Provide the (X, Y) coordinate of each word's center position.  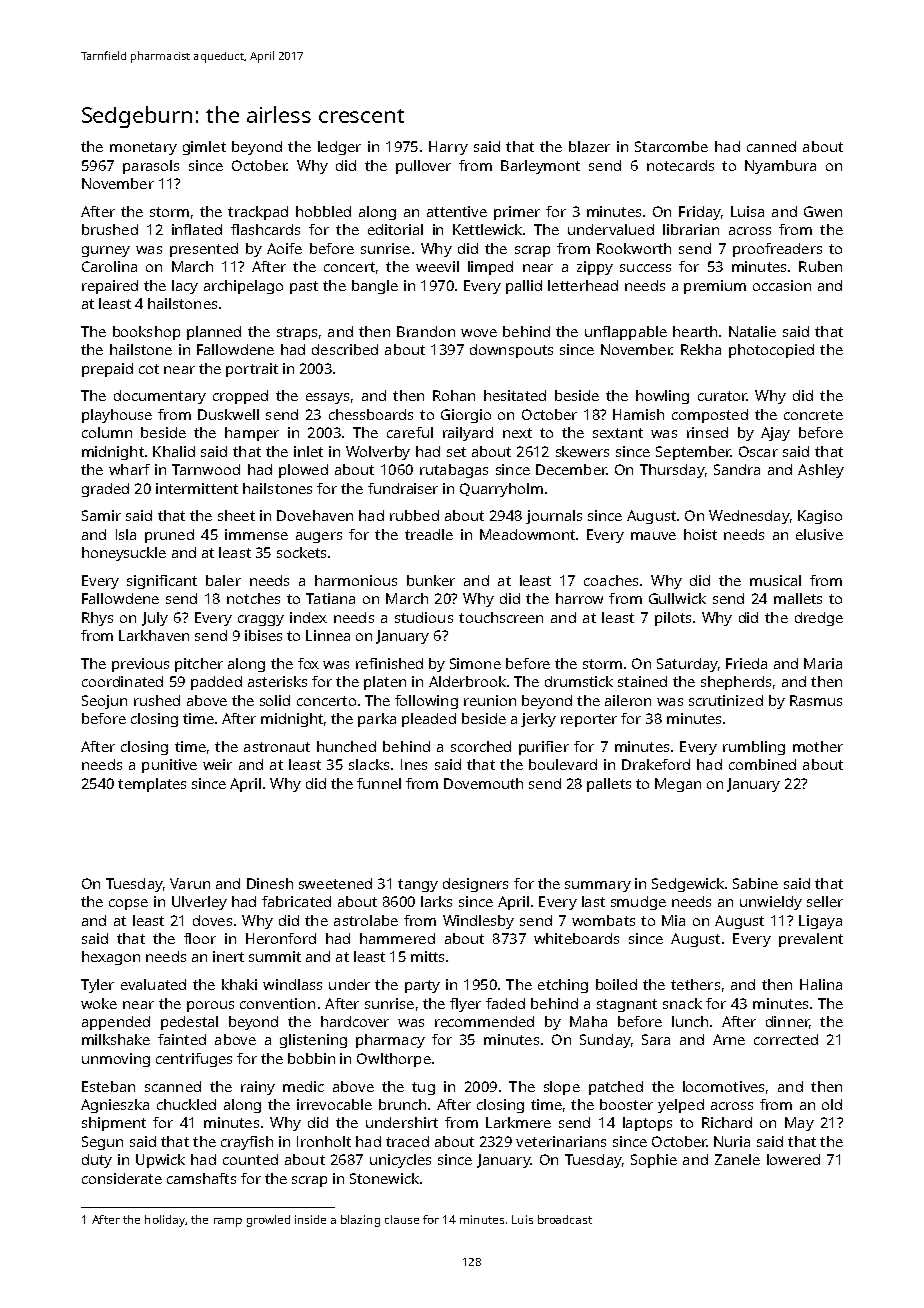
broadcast (565, 1219)
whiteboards (576, 938)
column (107, 432)
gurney (106, 251)
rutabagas (454, 471)
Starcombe (671, 146)
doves (212, 920)
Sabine (755, 883)
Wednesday (749, 517)
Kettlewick (487, 229)
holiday (165, 1221)
